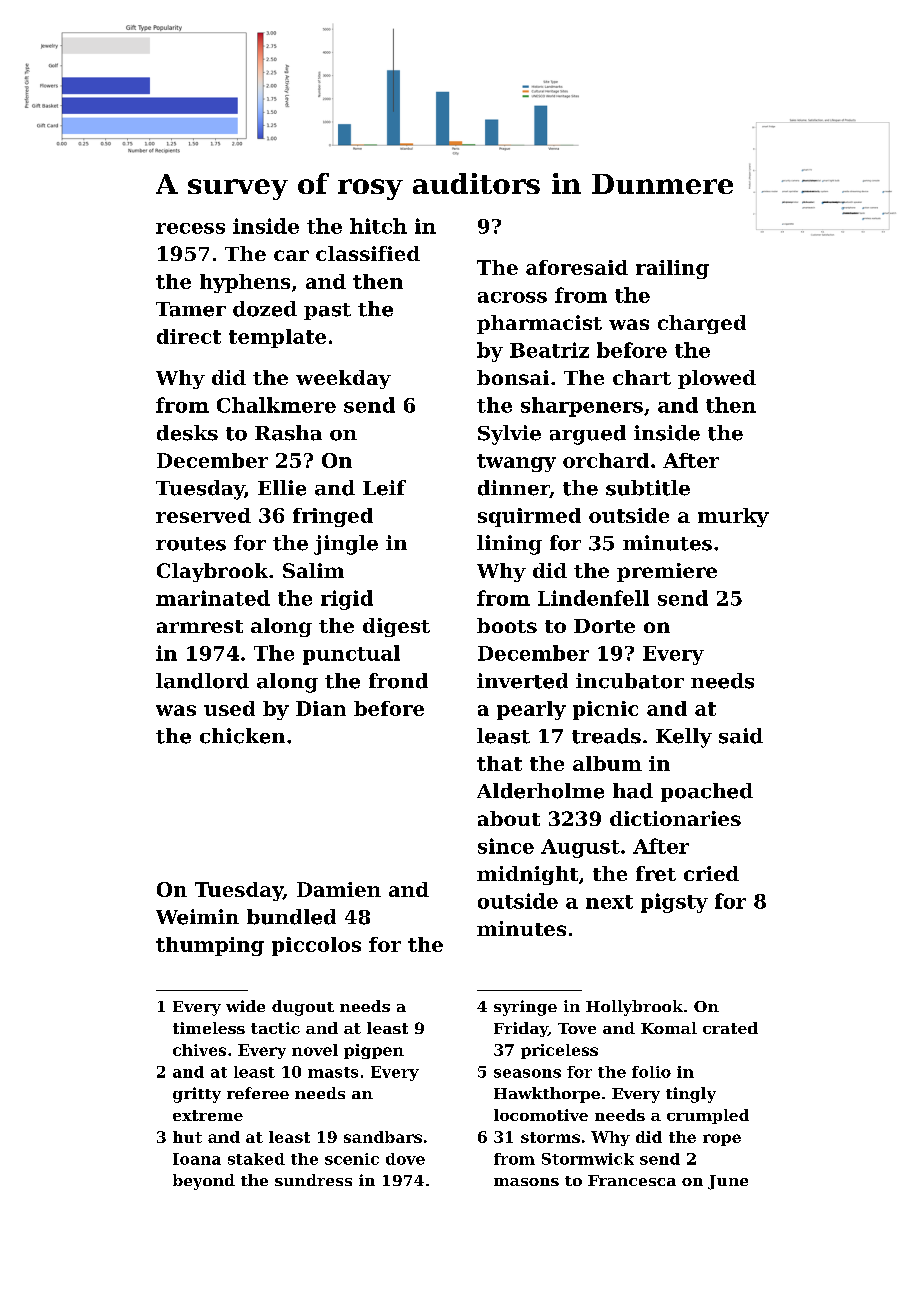 The width and height of the page is (924, 1311). Describe the element at coordinates (208, 1115) in the page. I see `extreme` at that location.
